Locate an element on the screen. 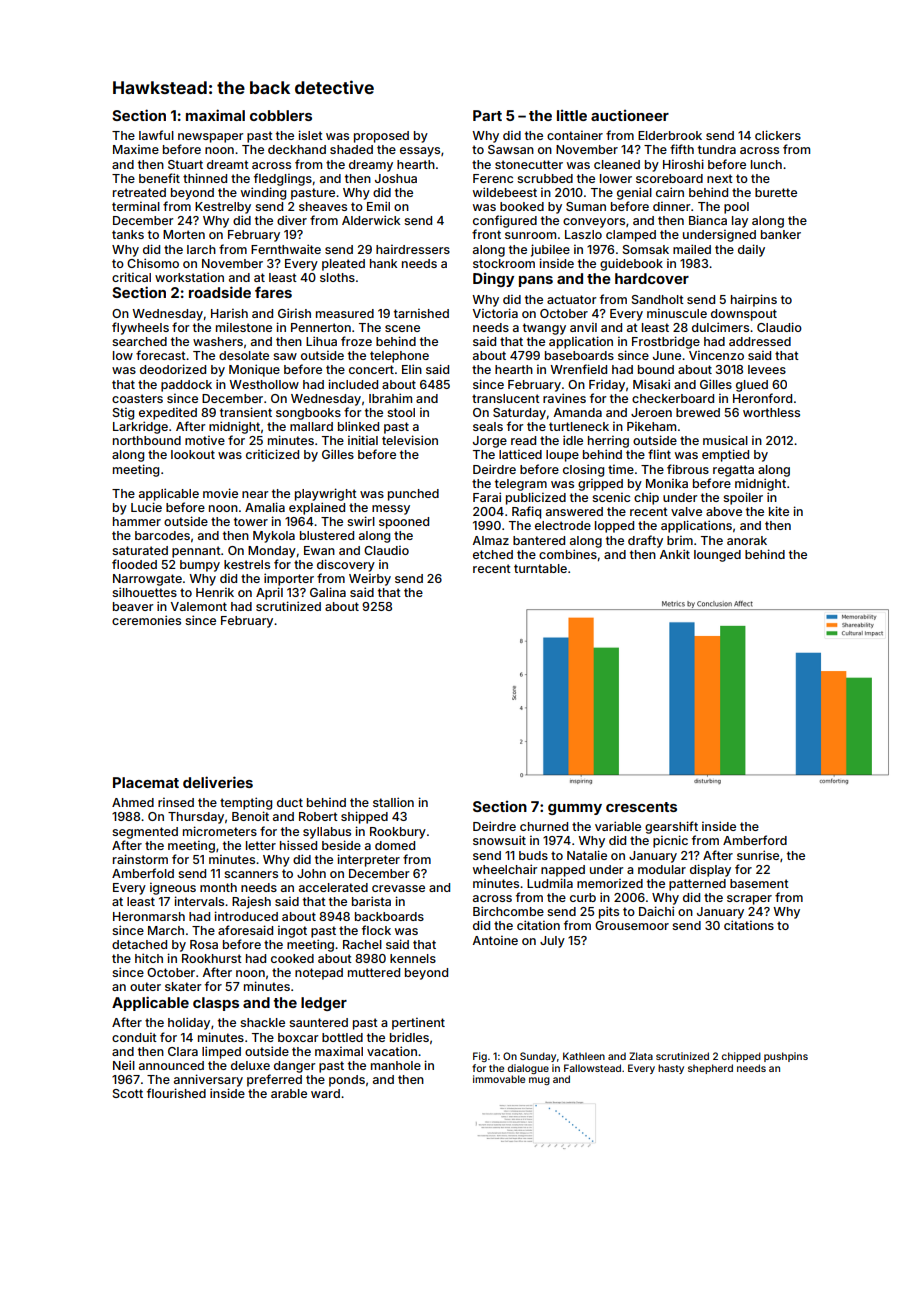 Image resolution: width=924 pixels, height=1308 pixels. next is located at coordinates (720, 178).
